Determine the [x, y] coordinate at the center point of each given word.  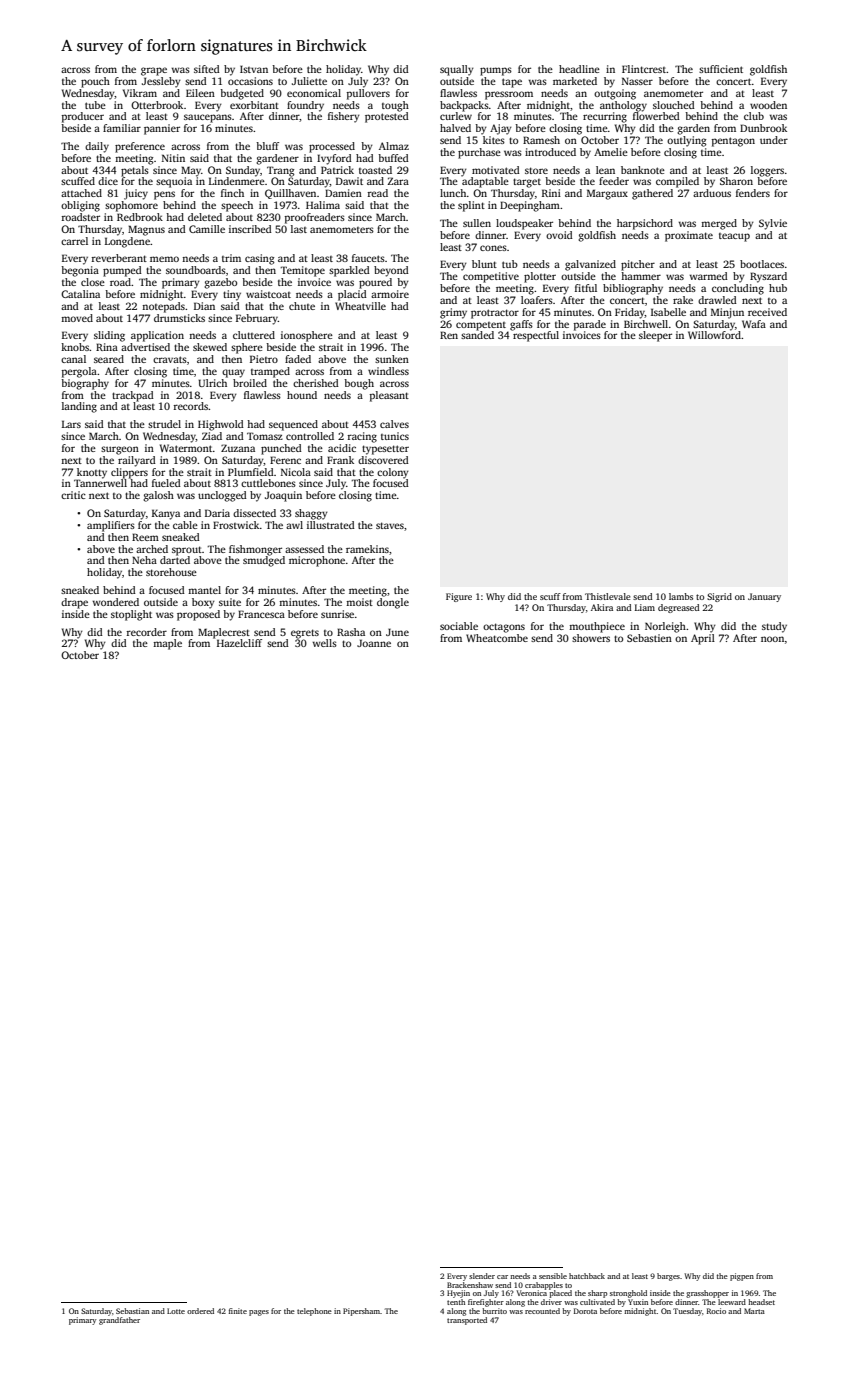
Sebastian [132, 1311]
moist [359, 602]
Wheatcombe [497, 638]
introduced [550, 152]
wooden [768, 105]
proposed [198, 615]
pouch [95, 82]
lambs [681, 596]
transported [467, 1321]
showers [591, 638]
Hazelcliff [239, 643]
